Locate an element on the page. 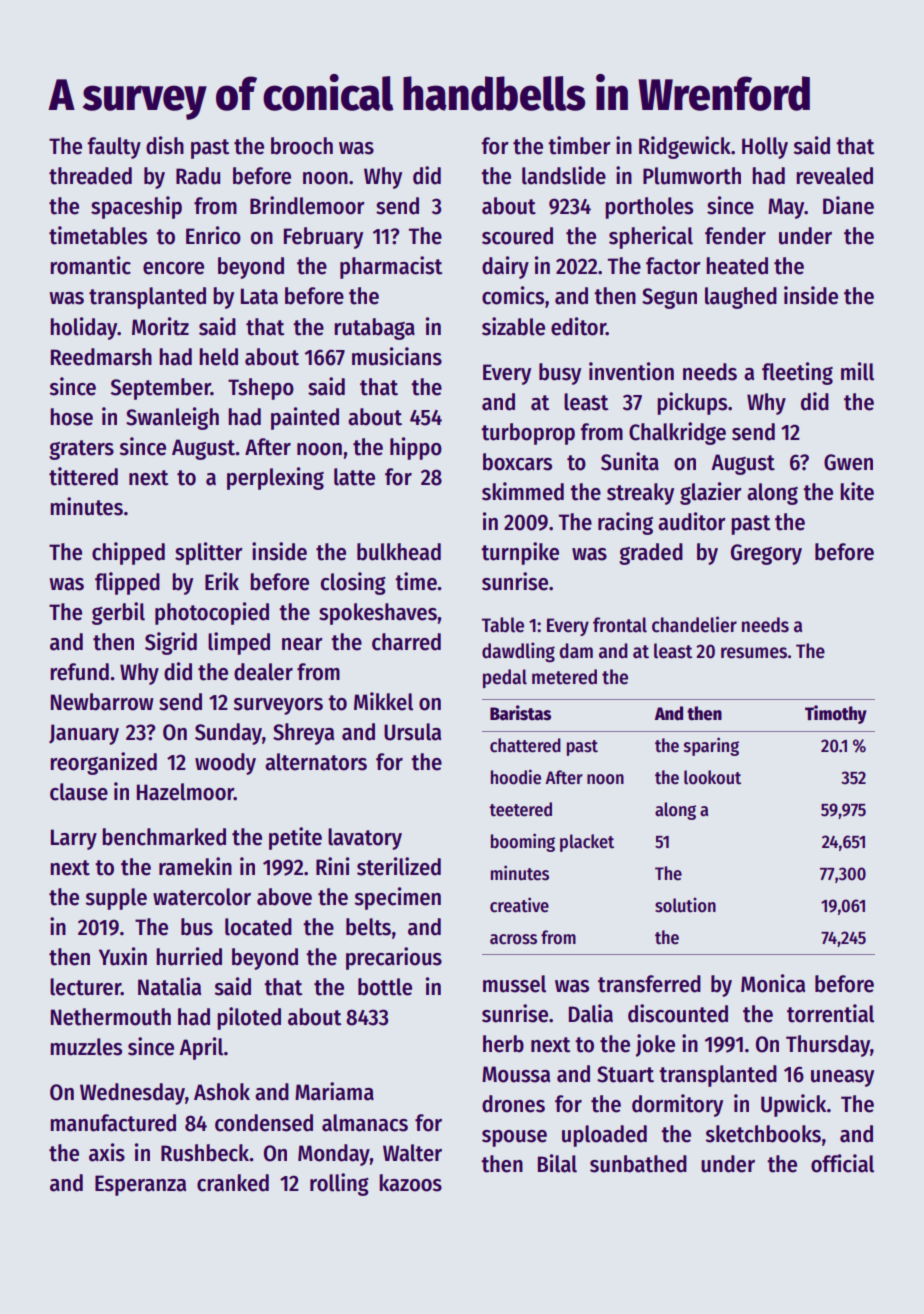  manufactured is located at coordinates (113, 1123).
